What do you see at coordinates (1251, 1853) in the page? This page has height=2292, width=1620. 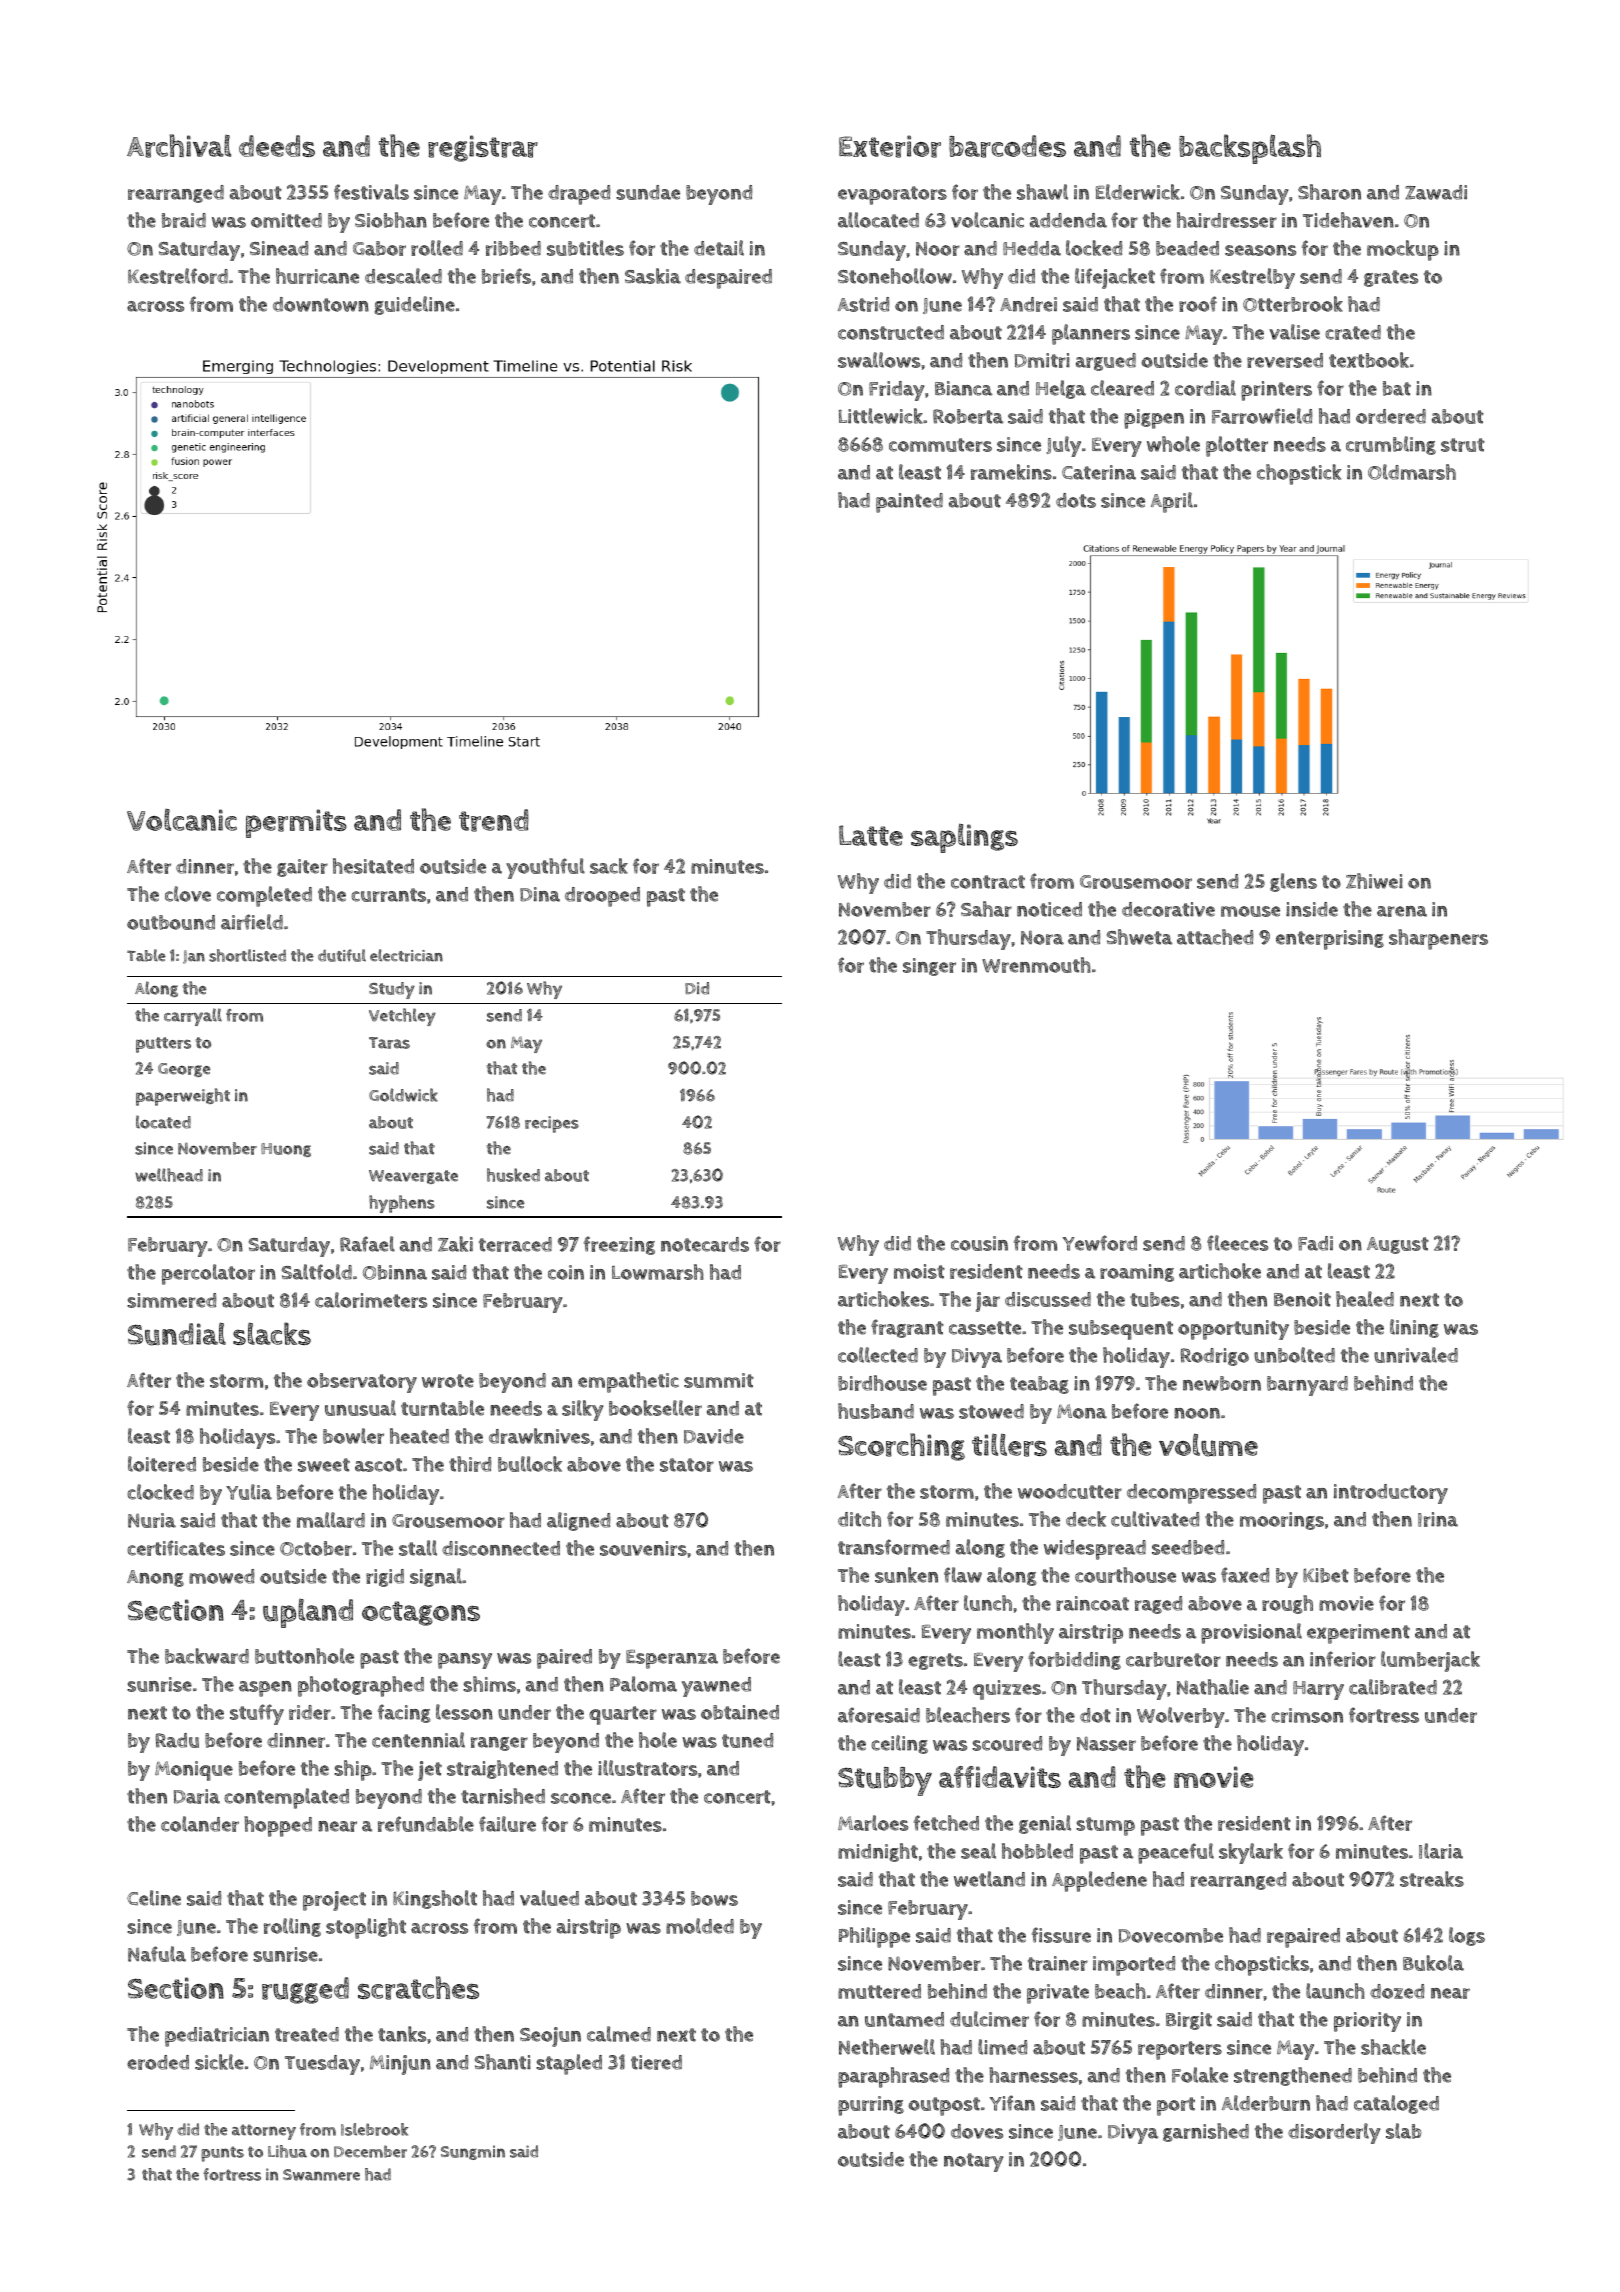 I see `skylark` at bounding box center [1251, 1853].
